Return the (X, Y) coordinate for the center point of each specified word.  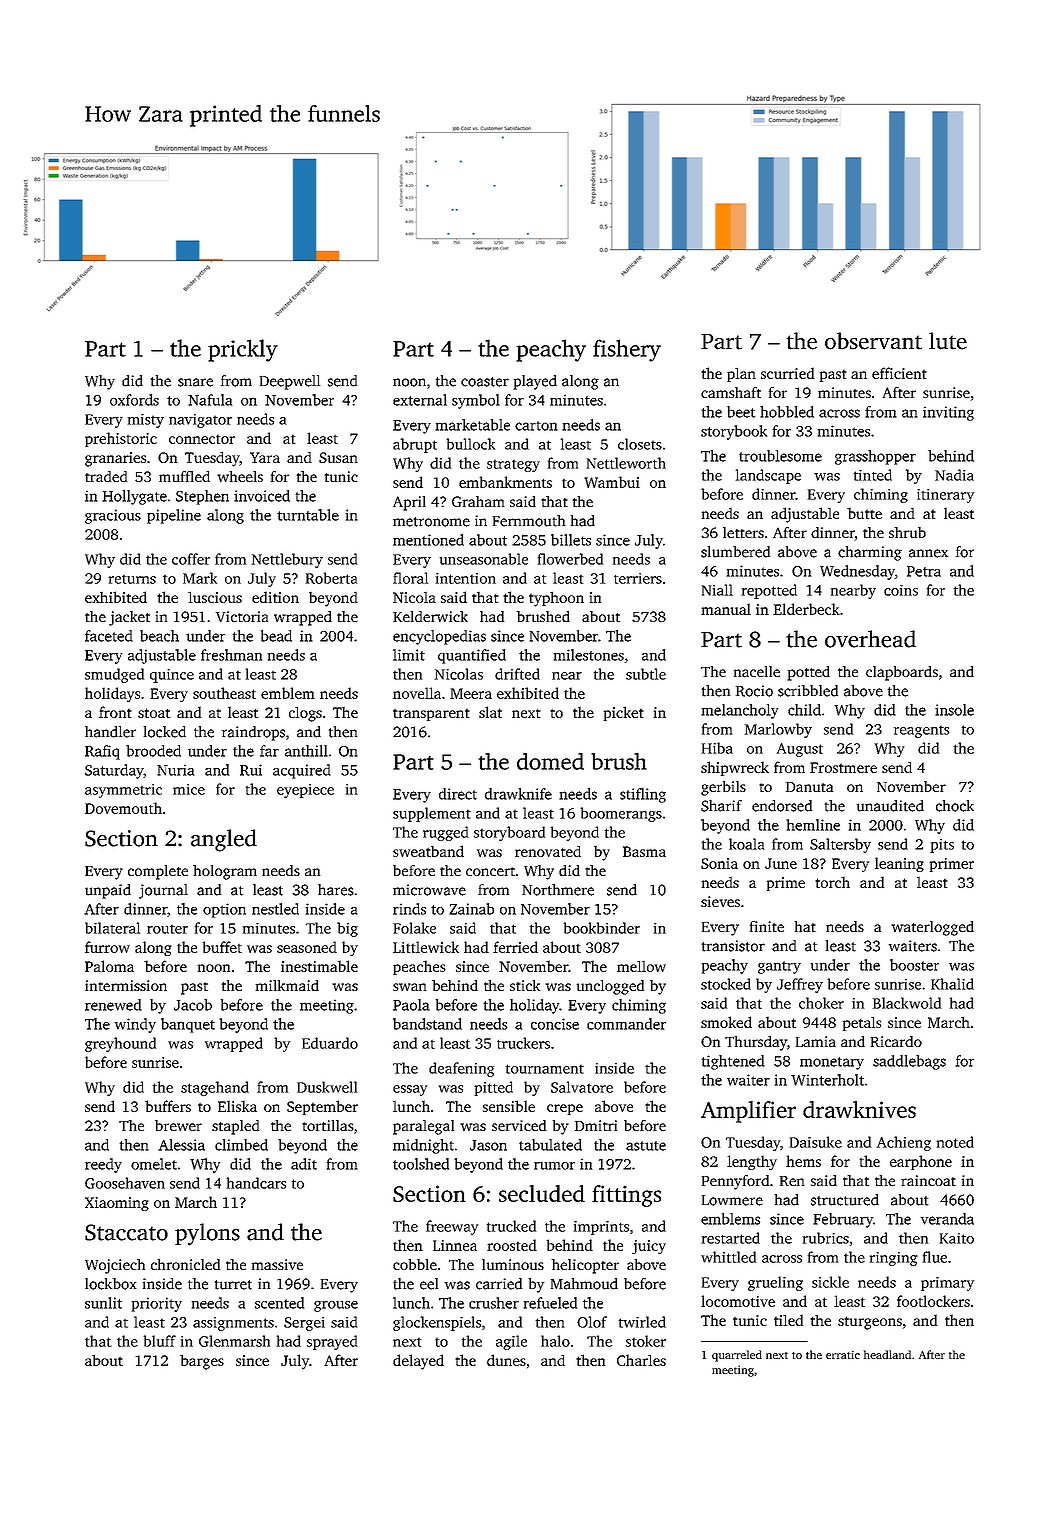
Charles (641, 1360)
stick (525, 985)
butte (864, 513)
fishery (627, 350)
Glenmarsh (234, 1341)
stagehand (215, 1088)
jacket (129, 618)
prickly (243, 350)
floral (410, 578)
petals (862, 1023)
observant (873, 341)
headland (887, 1354)
